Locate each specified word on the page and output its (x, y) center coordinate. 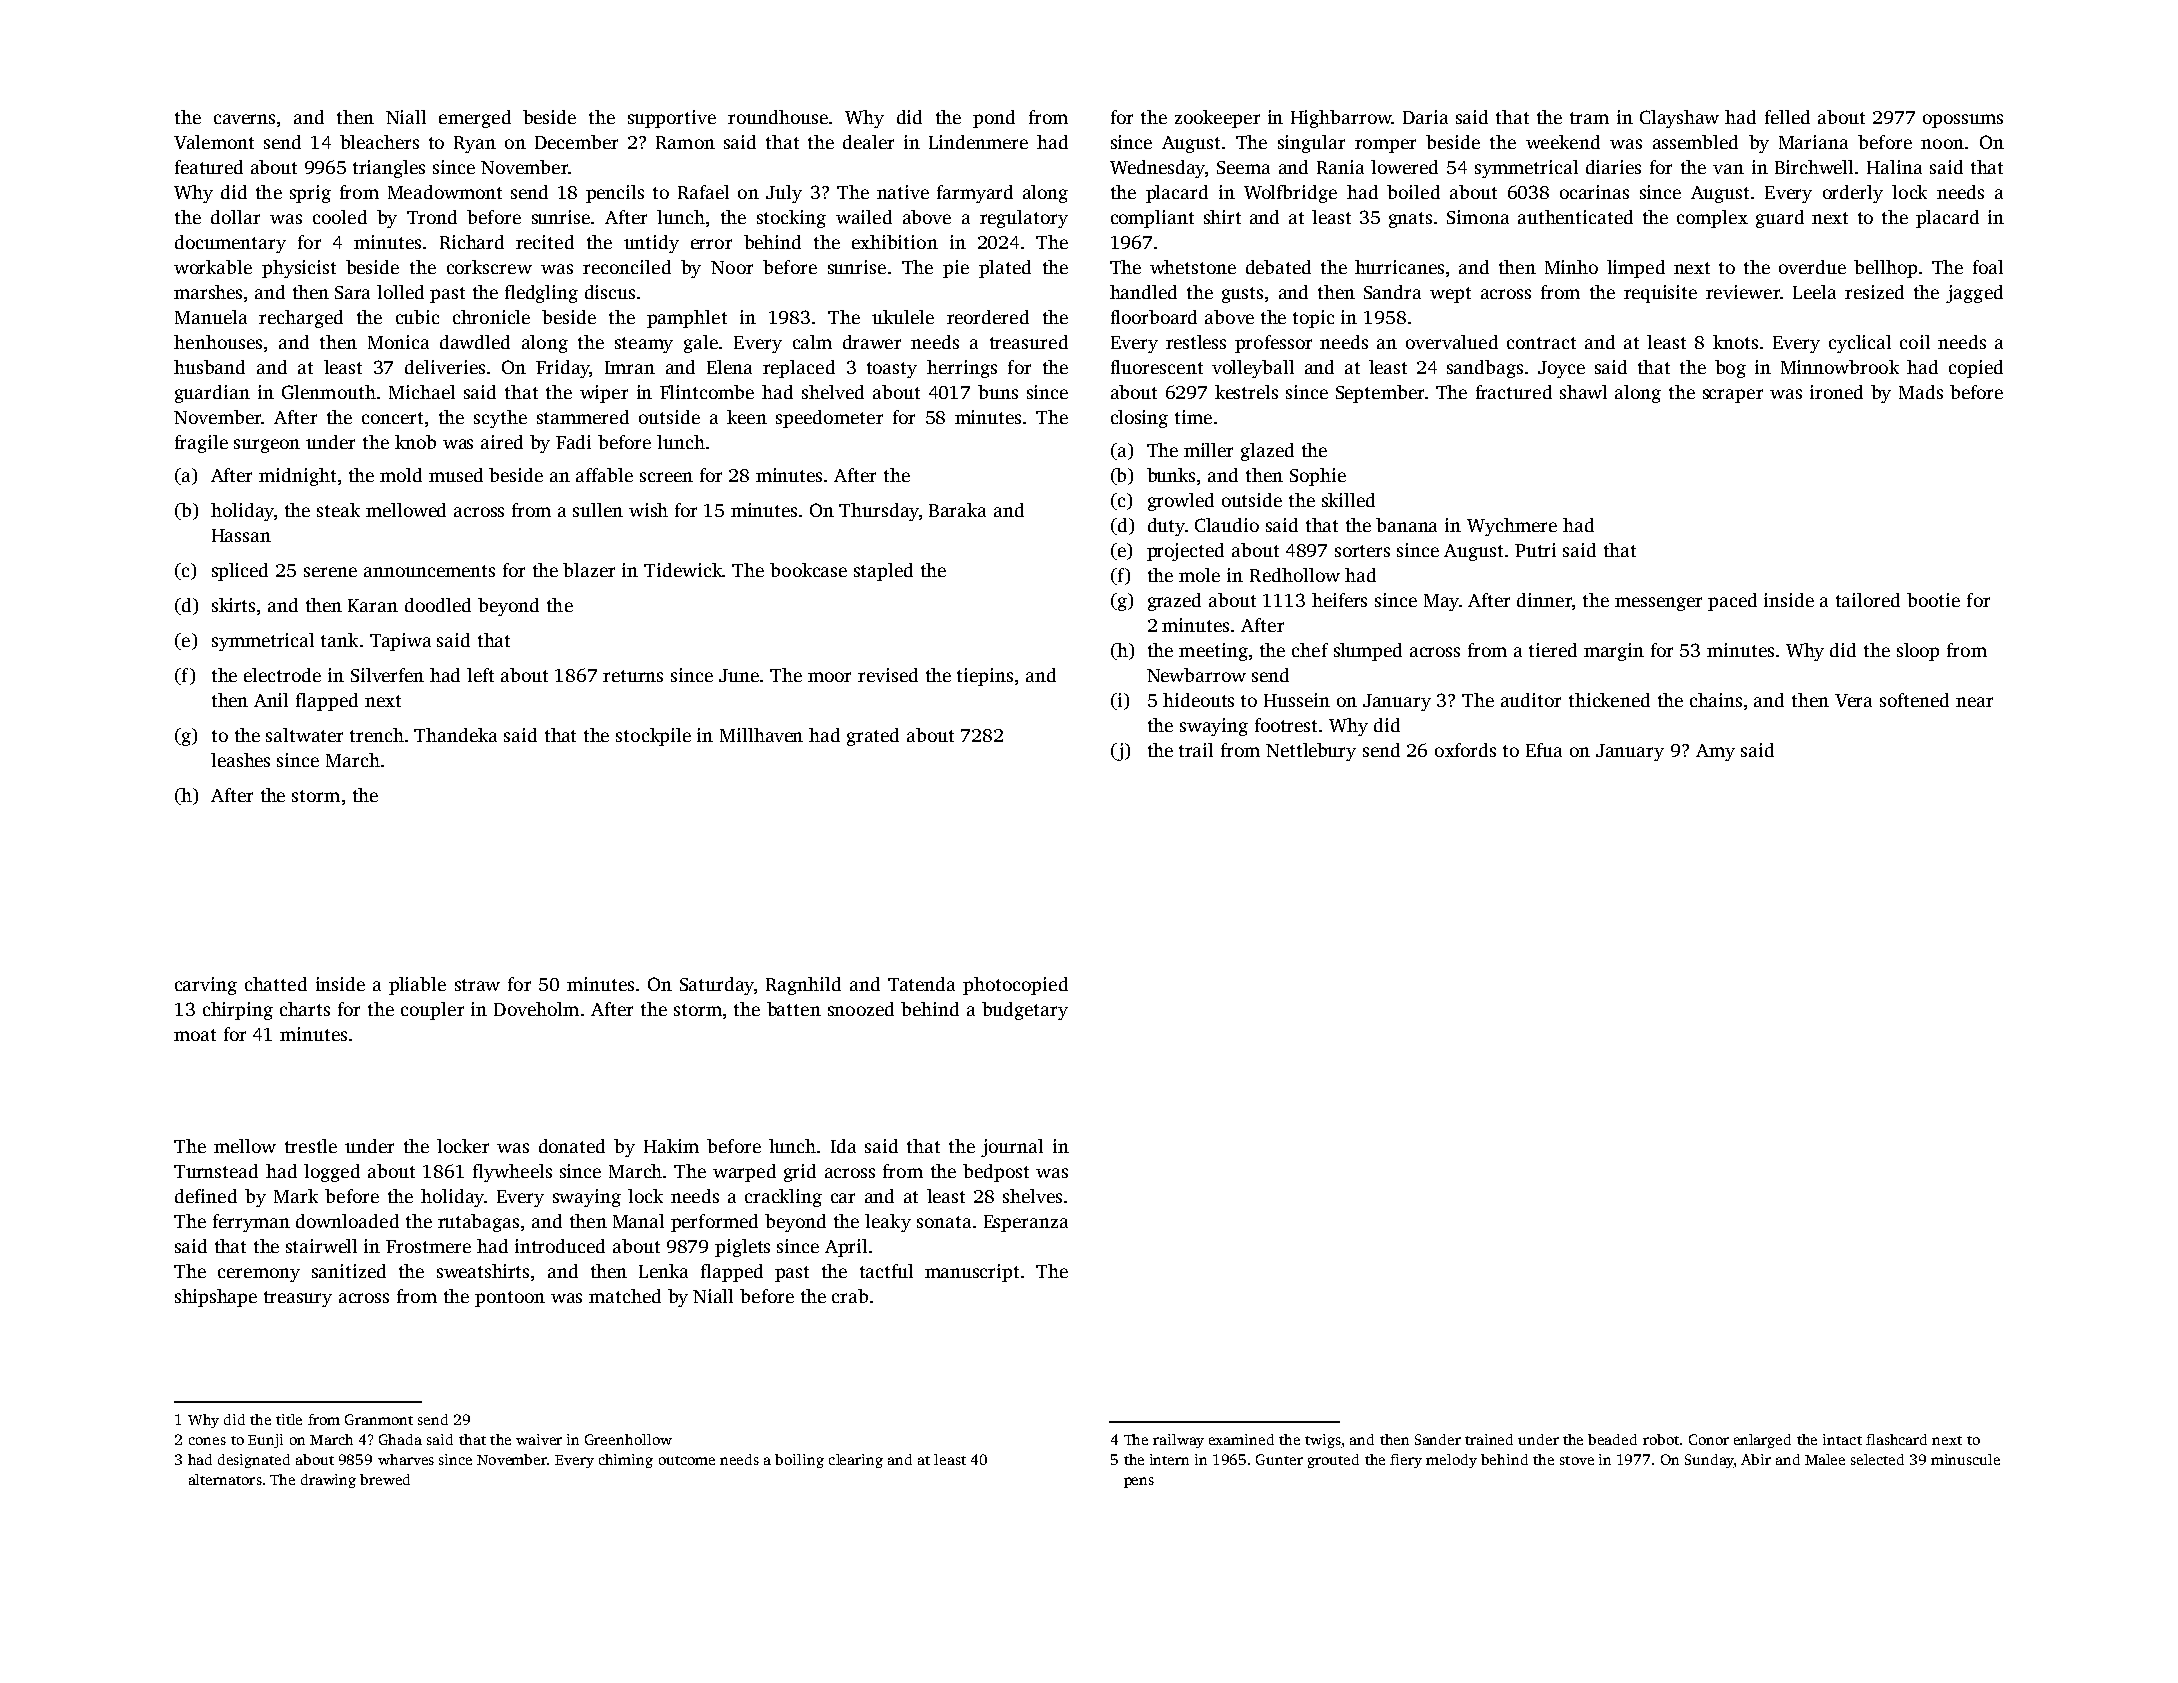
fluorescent (1157, 367)
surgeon (267, 446)
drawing (328, 1481)
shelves (1032, 1196)
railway (1178, 1441)
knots (1735, 342)
